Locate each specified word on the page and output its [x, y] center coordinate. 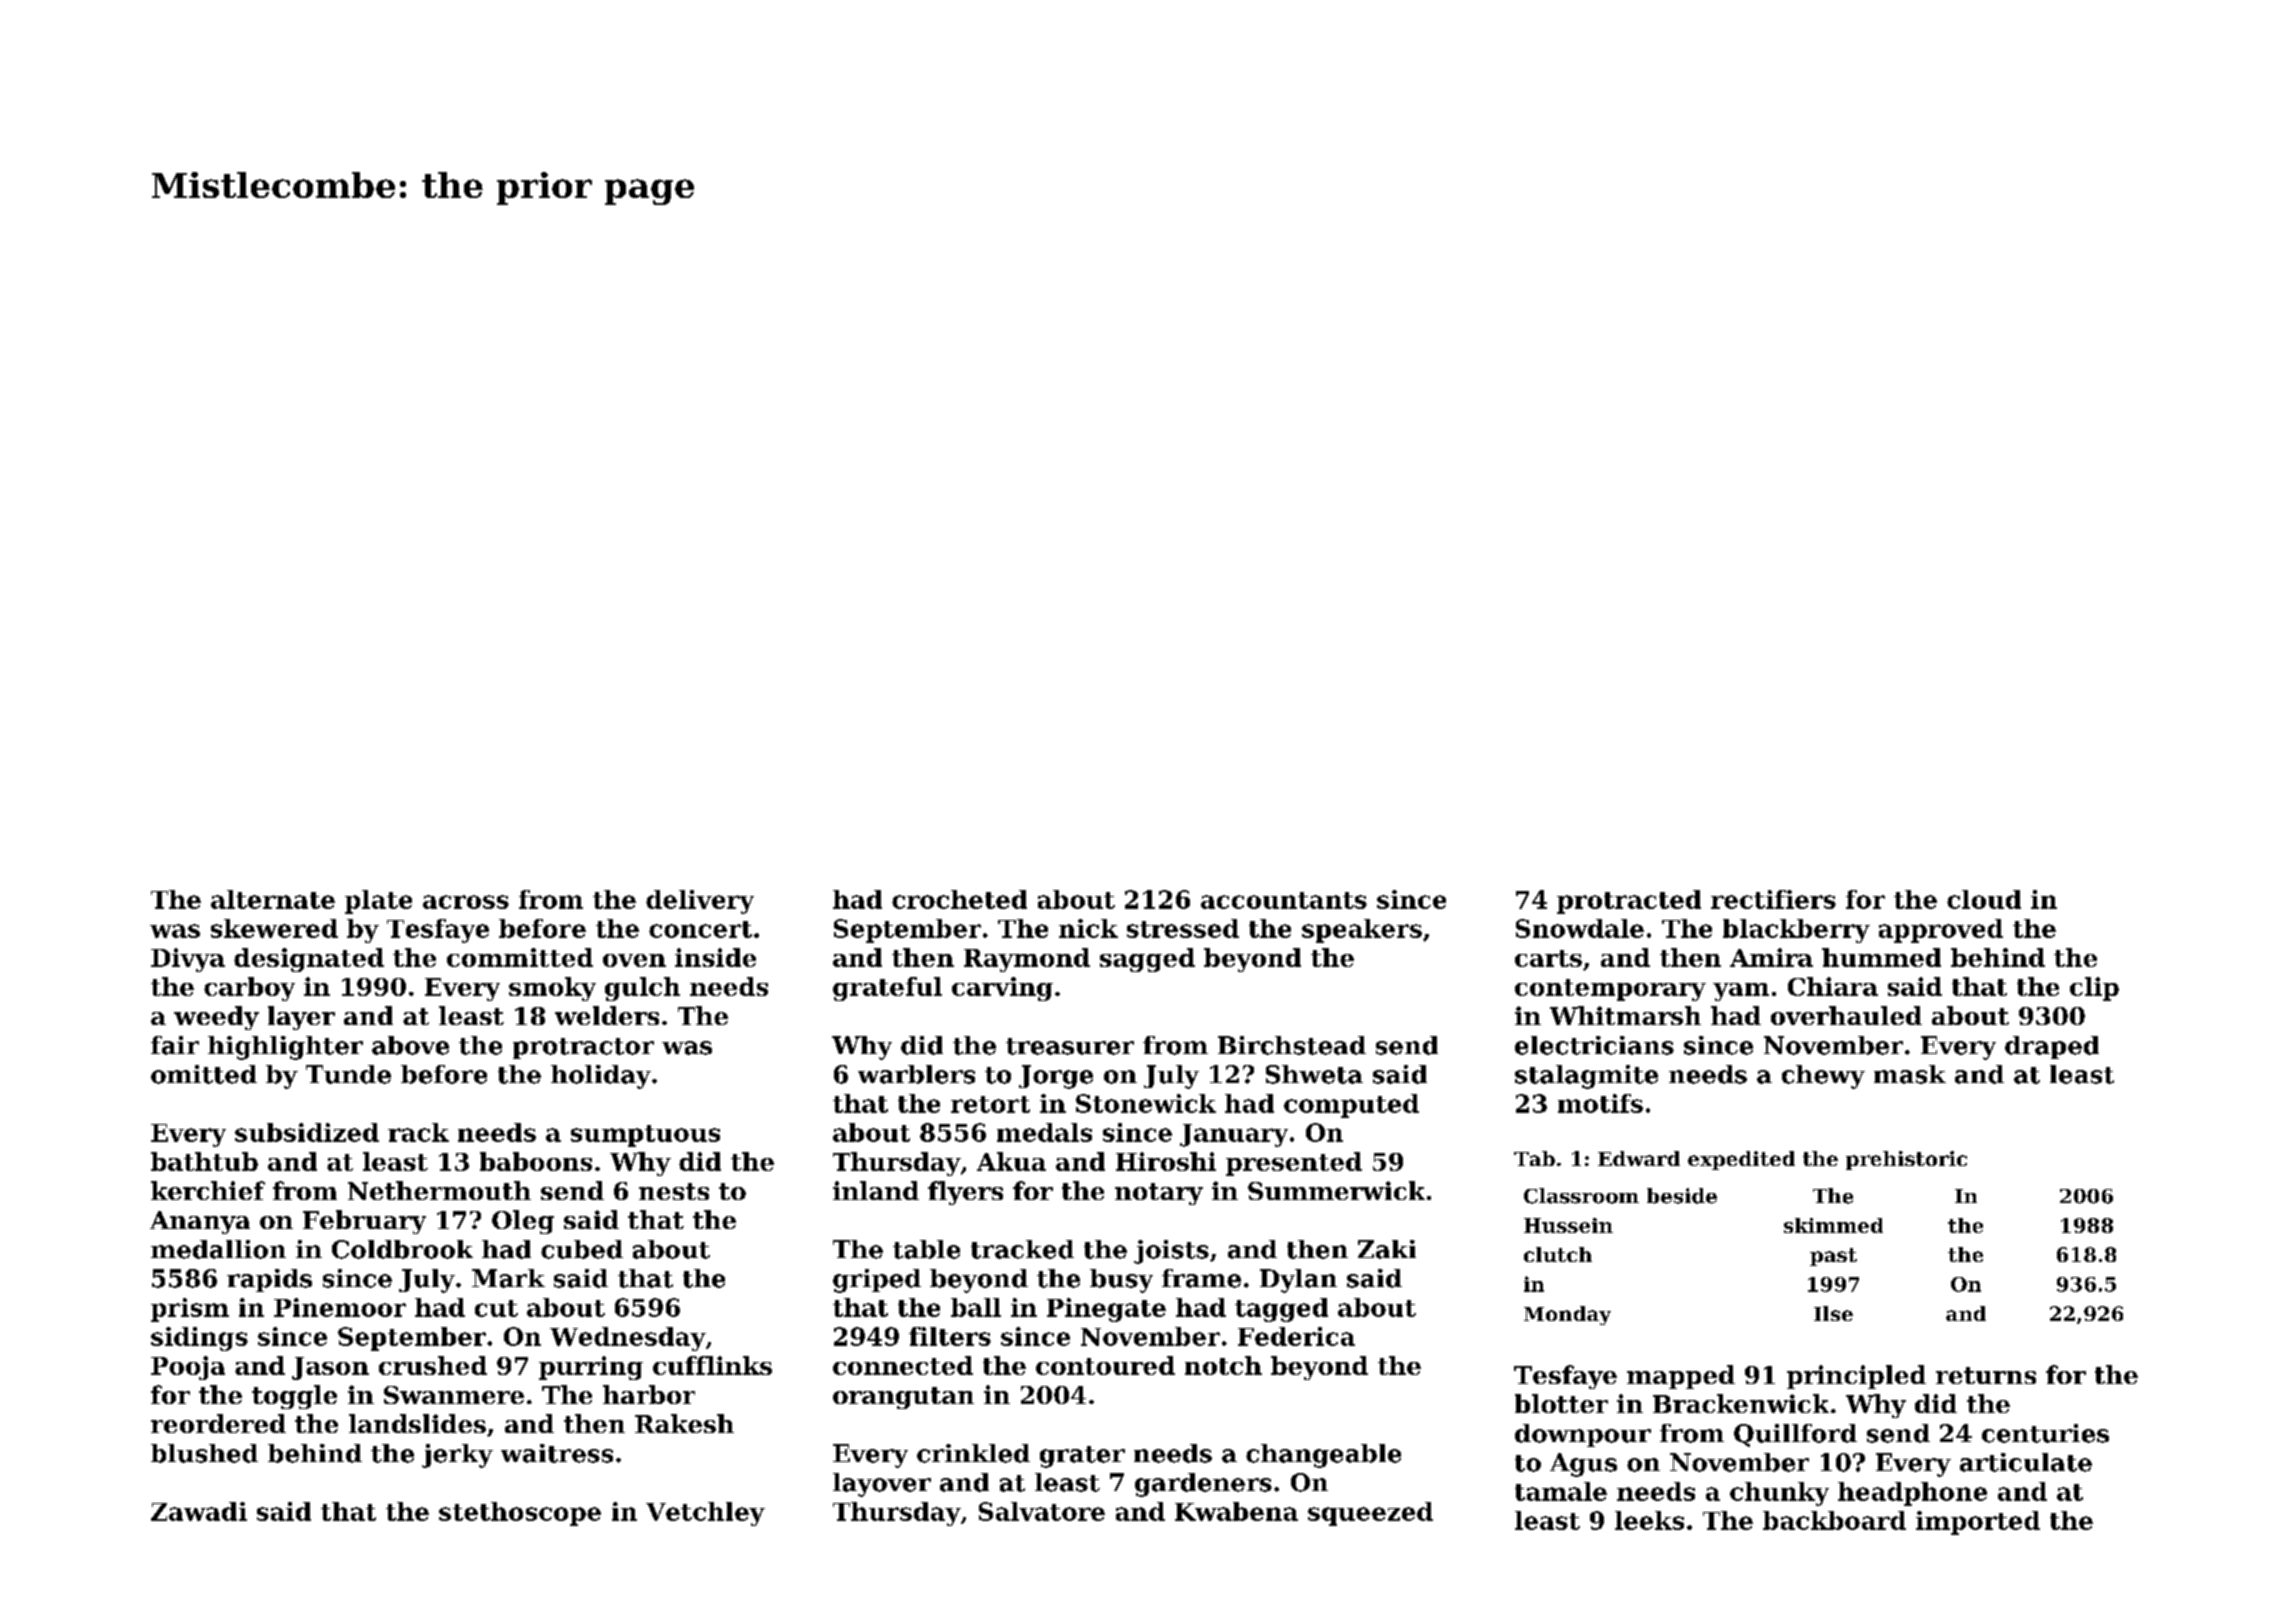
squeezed [1370, 1514]
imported [1978, 1523]
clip [2094, 989]
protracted [1629, 902]
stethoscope [520, 1514]
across [466, 902]
